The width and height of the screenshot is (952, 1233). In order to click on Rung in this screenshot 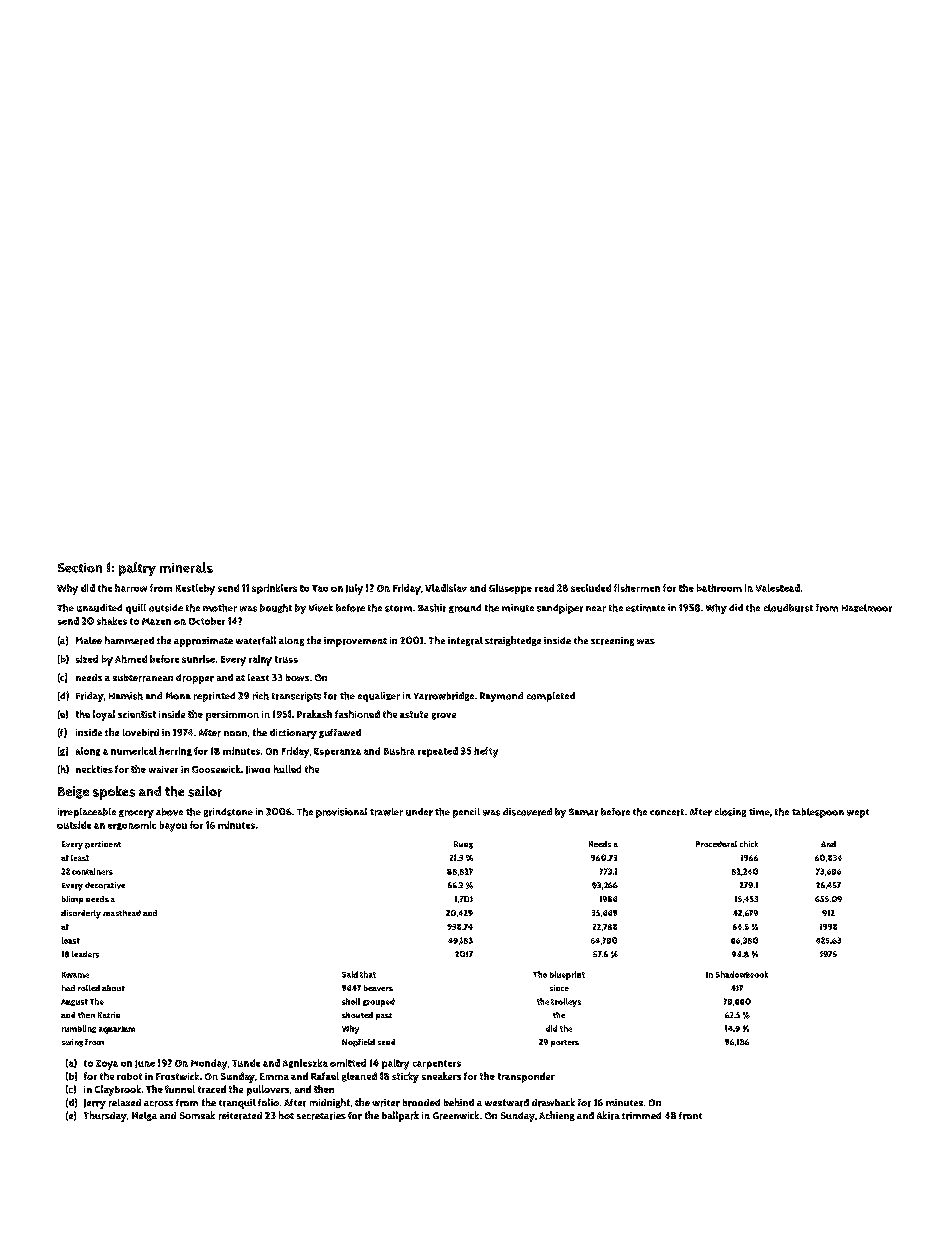, I will do `click(463, 845)`.
